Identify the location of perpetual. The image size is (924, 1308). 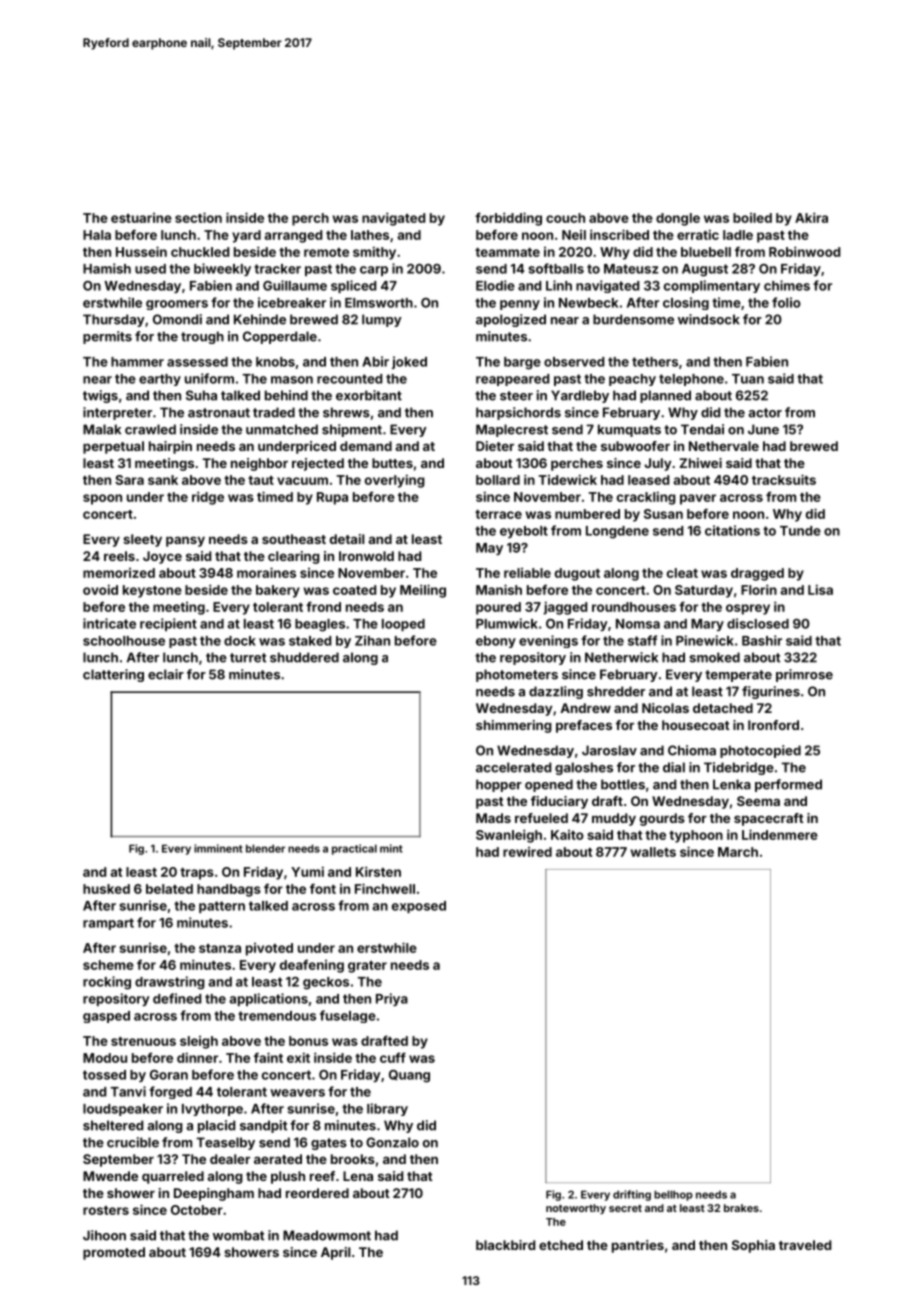
(113, 447).
